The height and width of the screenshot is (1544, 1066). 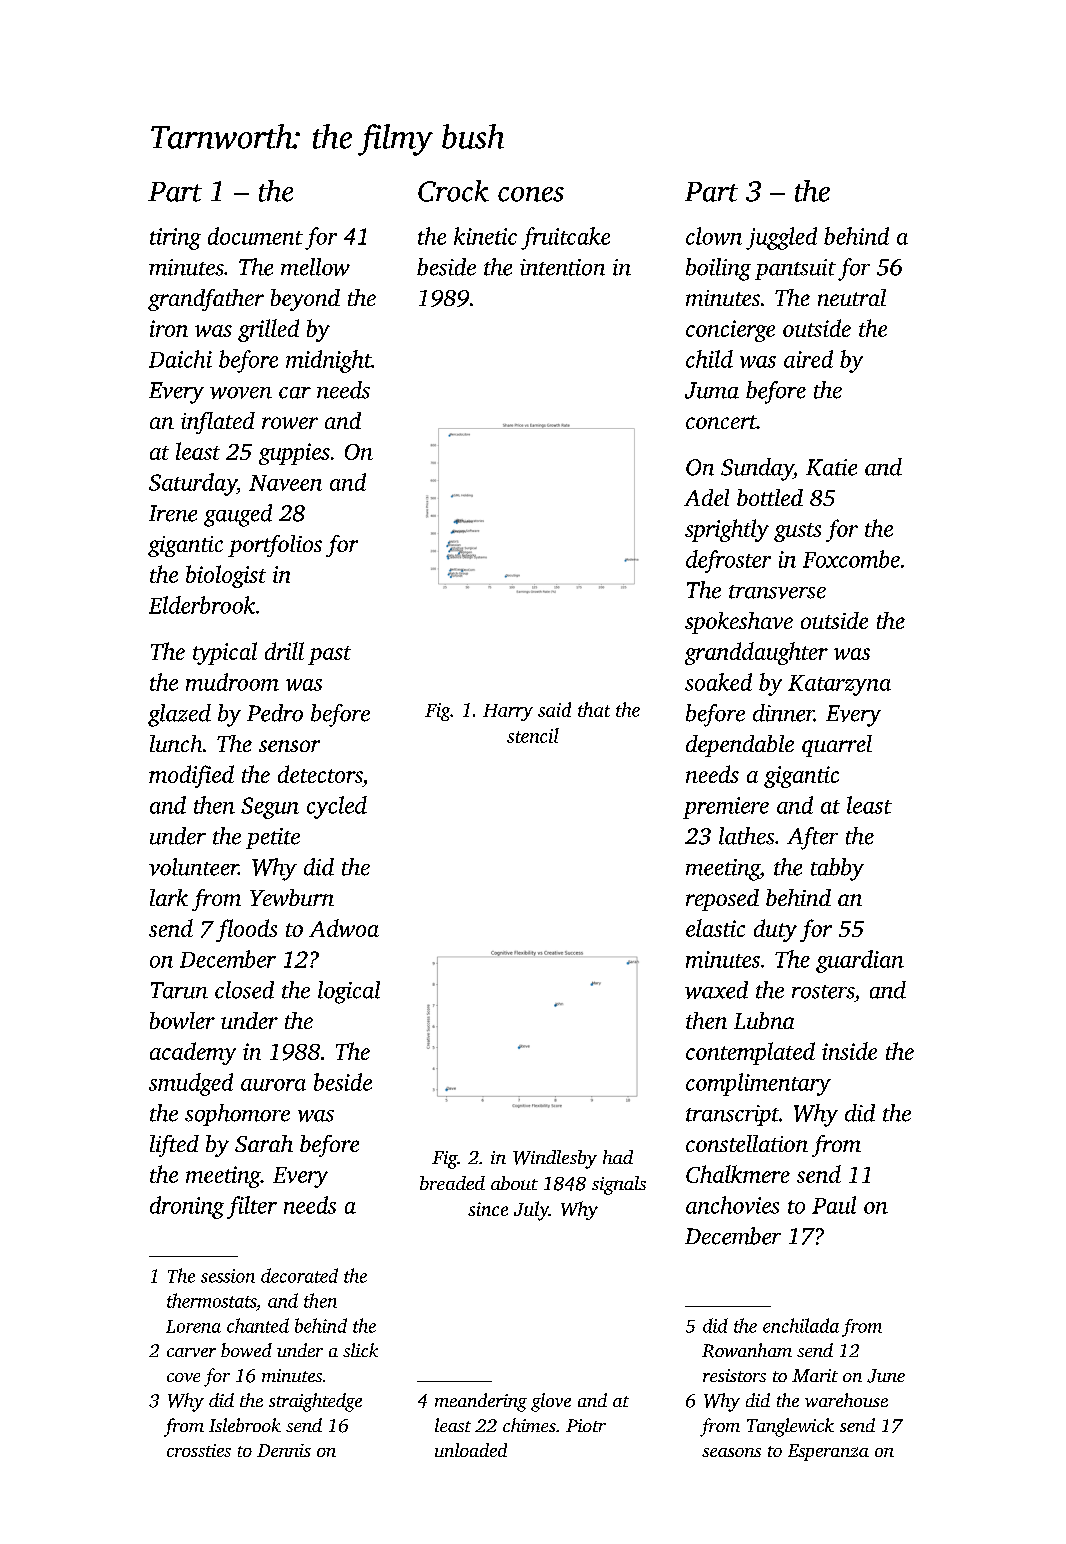 I want to click on Crock, so click(x=453, y=191).
